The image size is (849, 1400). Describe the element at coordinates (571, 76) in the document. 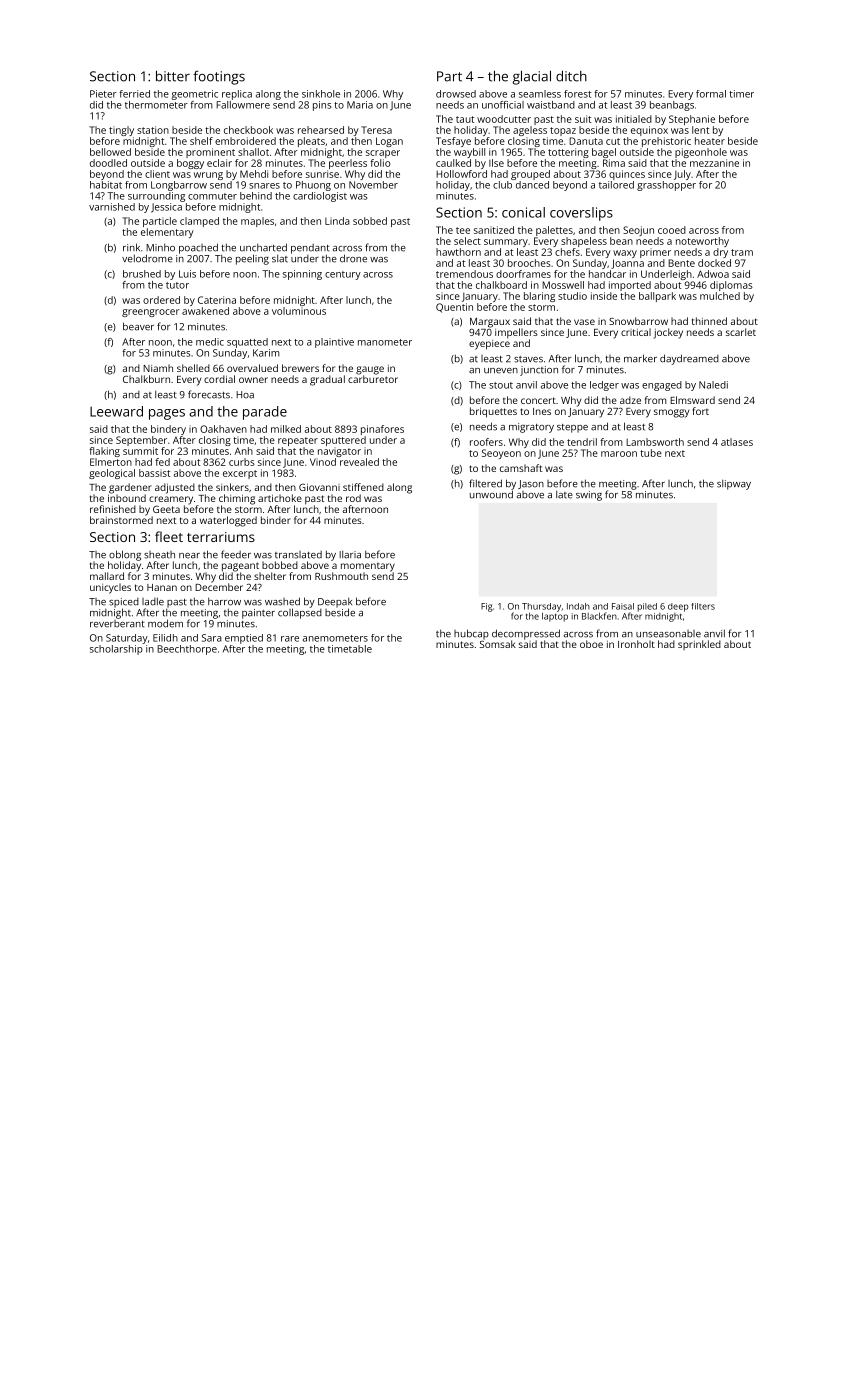

I see `ditch` at that location.
